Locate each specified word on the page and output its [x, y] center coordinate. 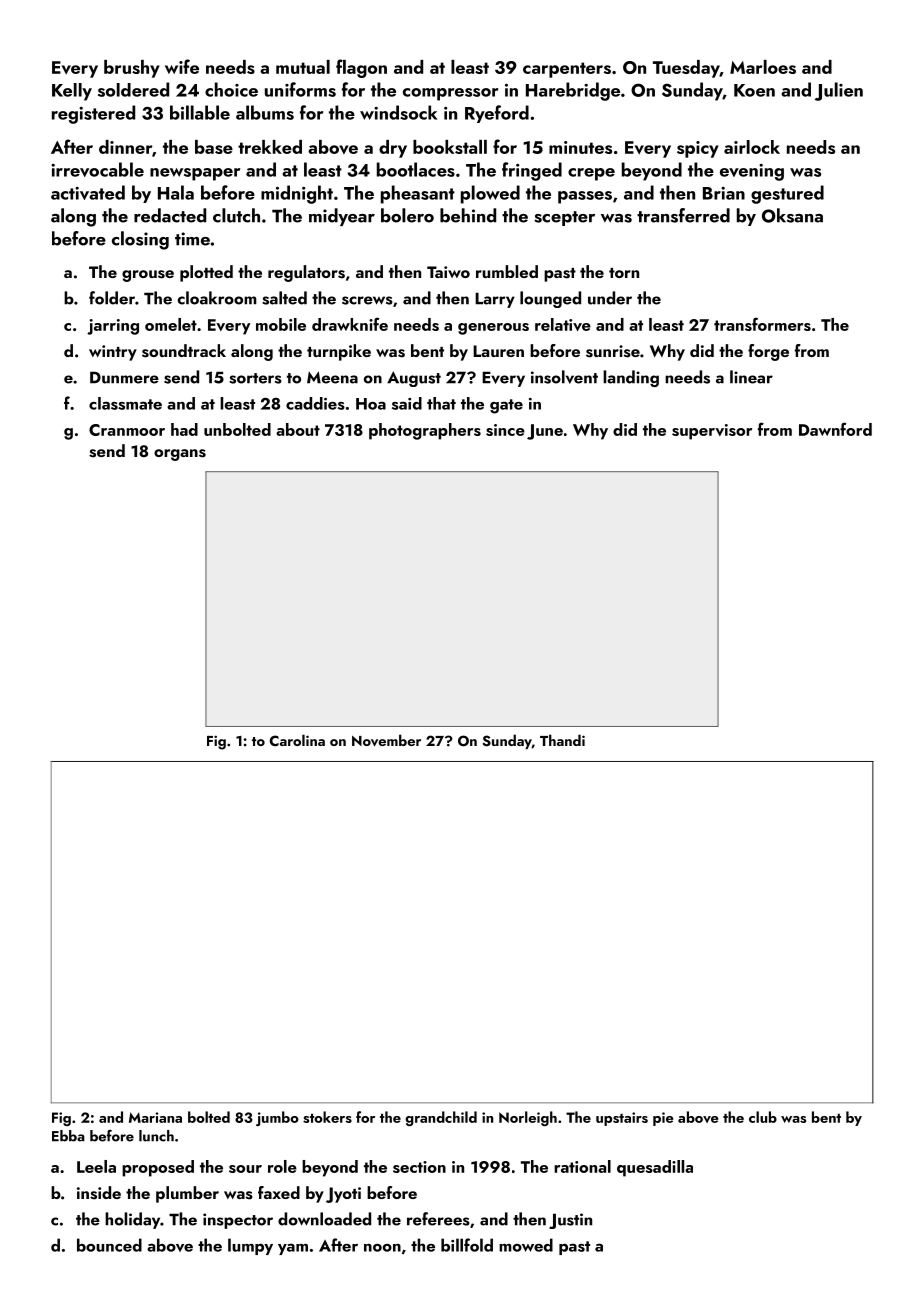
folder [112, 298]
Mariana [155, 1117]
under [610, 298]
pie [663, 1119]
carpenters [567, 70]
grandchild [441, 1118]
